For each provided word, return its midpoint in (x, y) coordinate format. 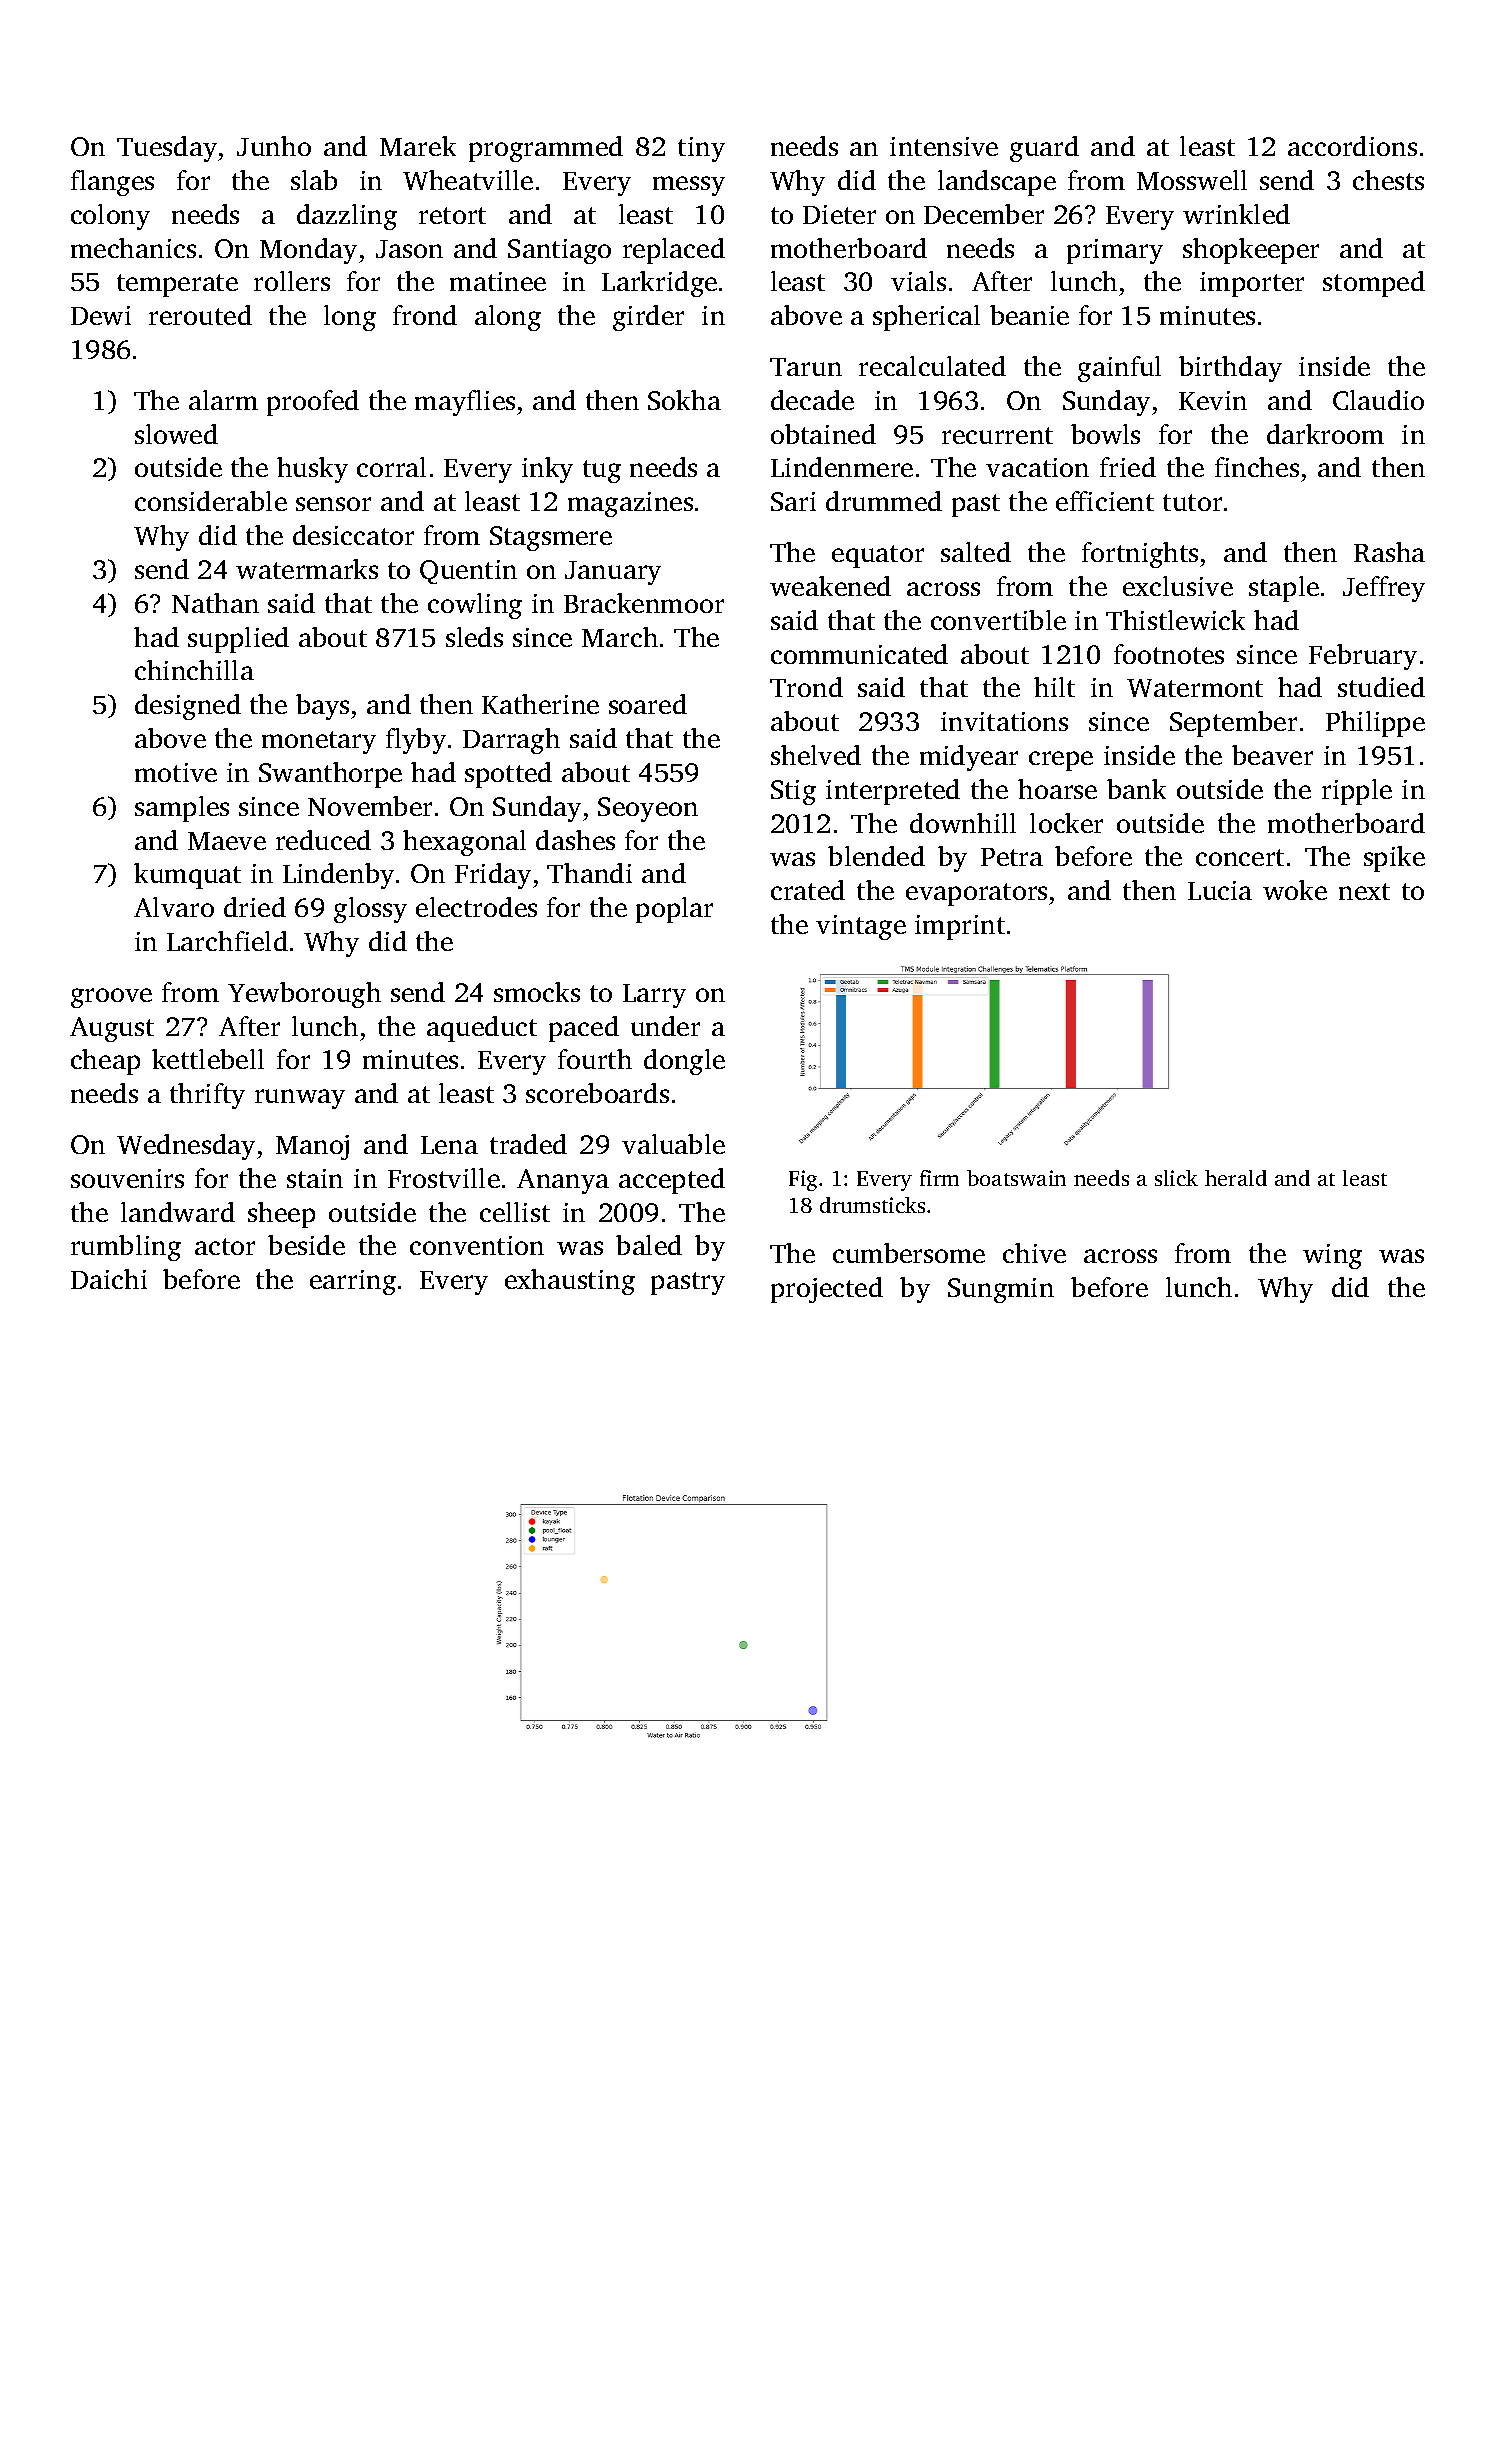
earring (353, 1282)
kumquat (187, 876)
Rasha (1389, 552)
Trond (806, 687)
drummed (884, 501)
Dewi (101, 315)
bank (1136, 789)
